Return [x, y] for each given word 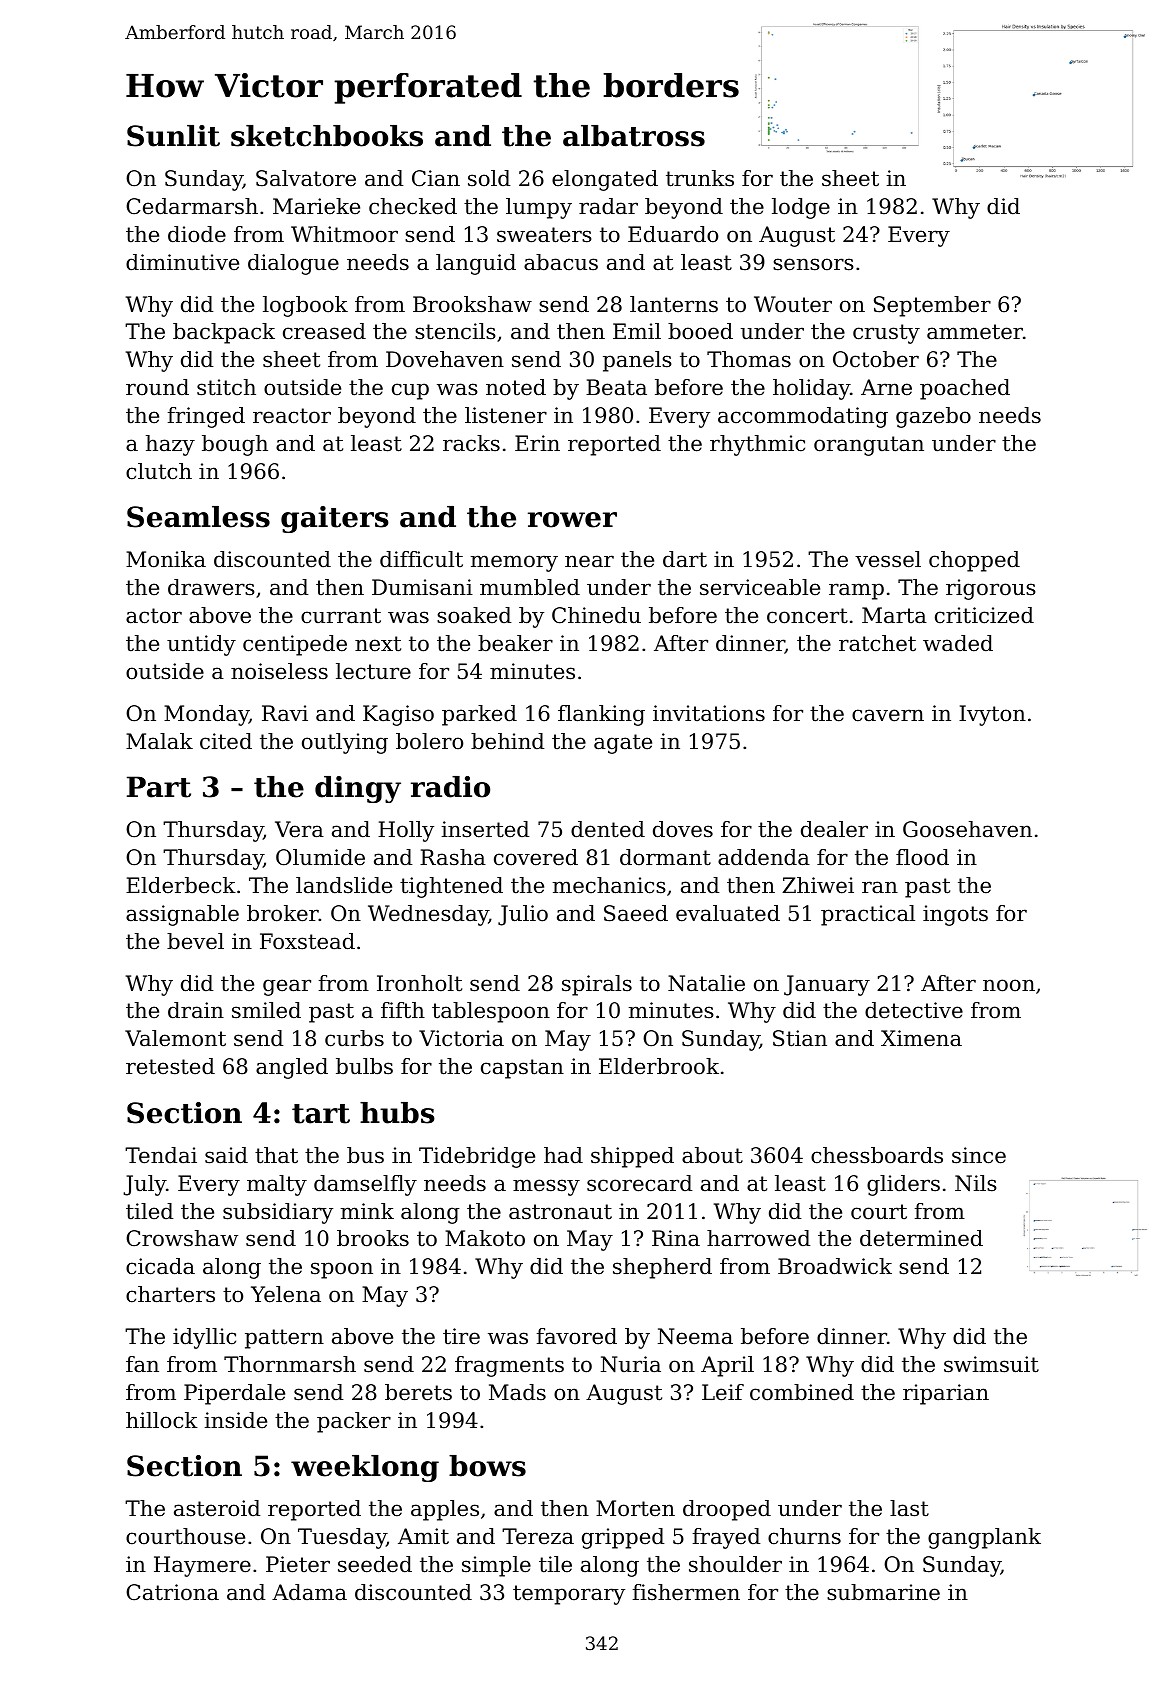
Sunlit [173, 136]
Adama [309, 1592]
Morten [635, 1508]
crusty [886, 334]
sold [489, 178]
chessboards [877, 1155]
